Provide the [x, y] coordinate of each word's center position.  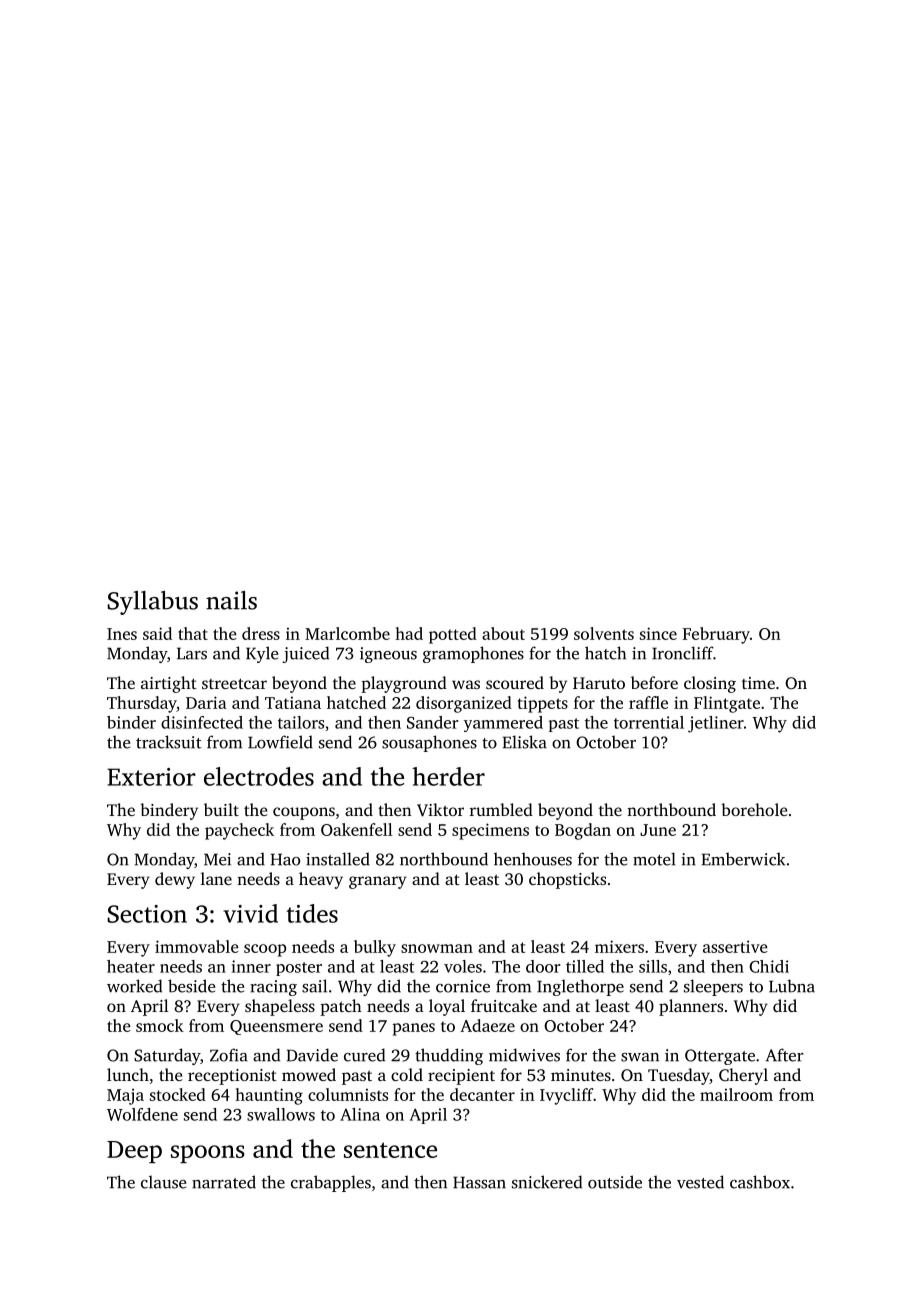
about [503, 633]
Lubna [792, 986]
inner [251, 966]
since [658, 633]
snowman [437, 948]
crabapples [331, 1183]
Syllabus [152, 603]
